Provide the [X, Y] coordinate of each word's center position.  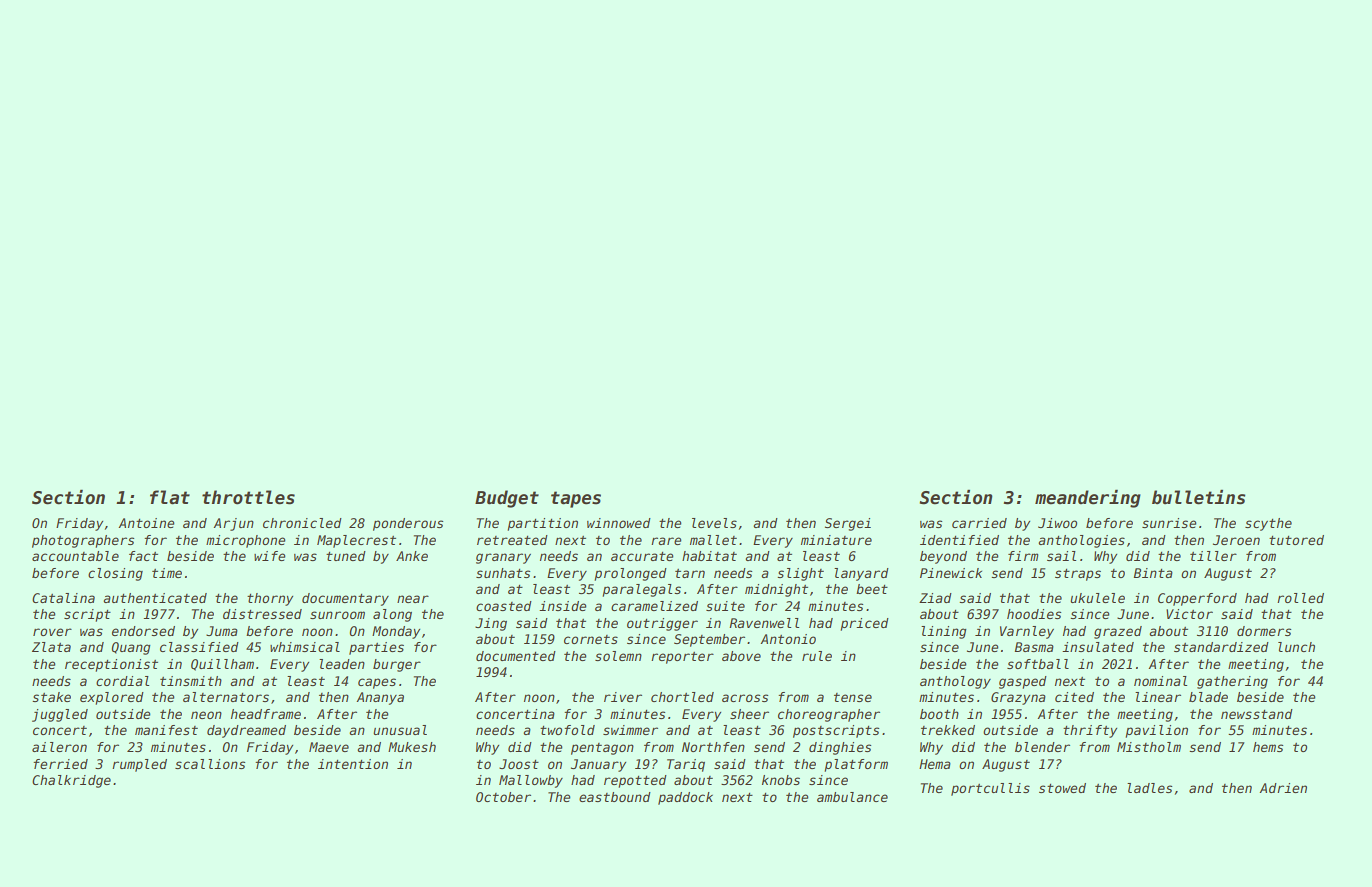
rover [52, 632]
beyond [943, 557]
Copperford [1197, 599]
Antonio [788, 639]
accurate [642, 556]
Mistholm [1149, 747]
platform [856, 765]
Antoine [146, 523]
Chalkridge [71, 781]
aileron [59, 747]
